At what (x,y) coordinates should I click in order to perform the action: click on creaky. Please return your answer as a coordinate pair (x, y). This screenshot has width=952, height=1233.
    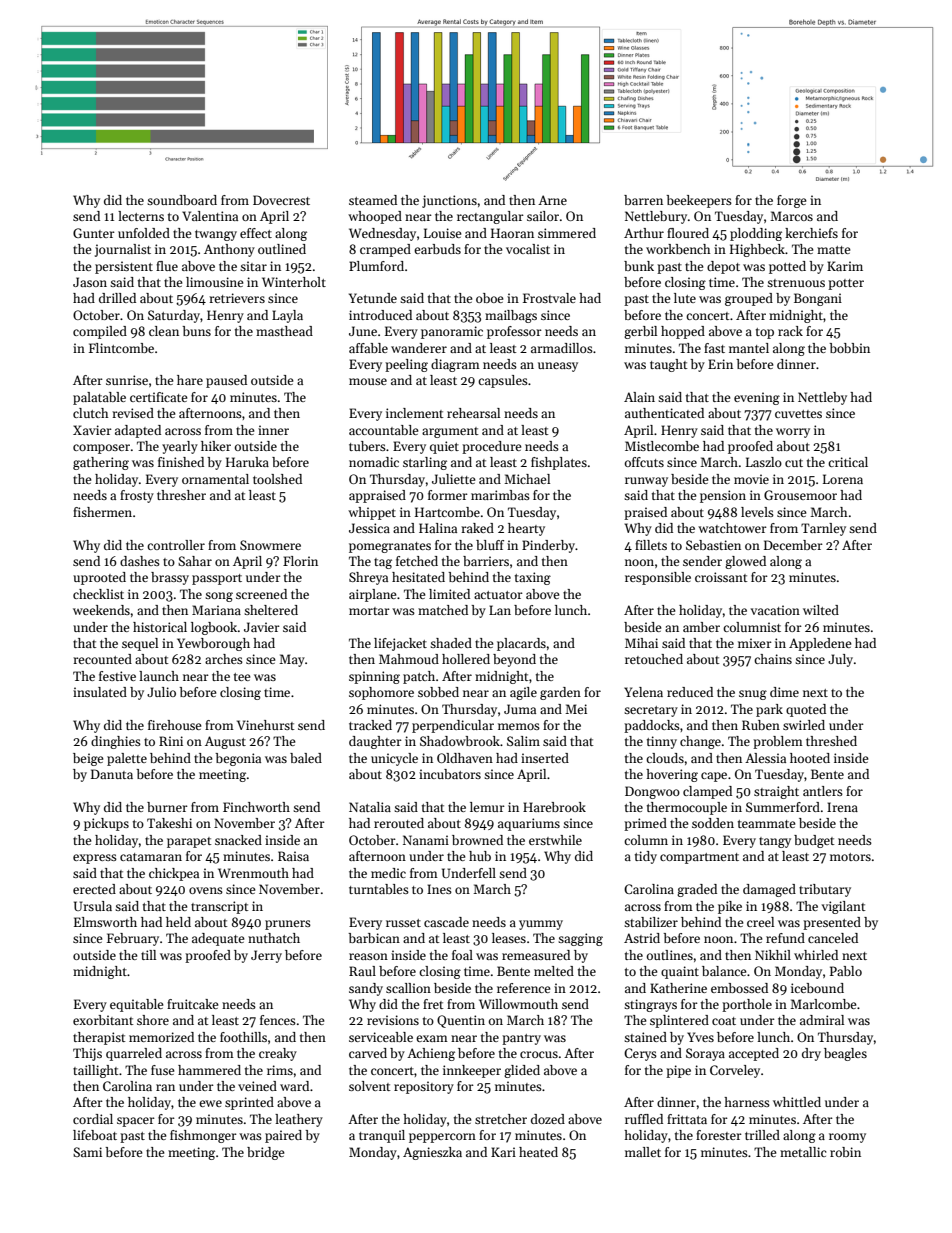
    Looking at the image, I should click on (278, 1054).
